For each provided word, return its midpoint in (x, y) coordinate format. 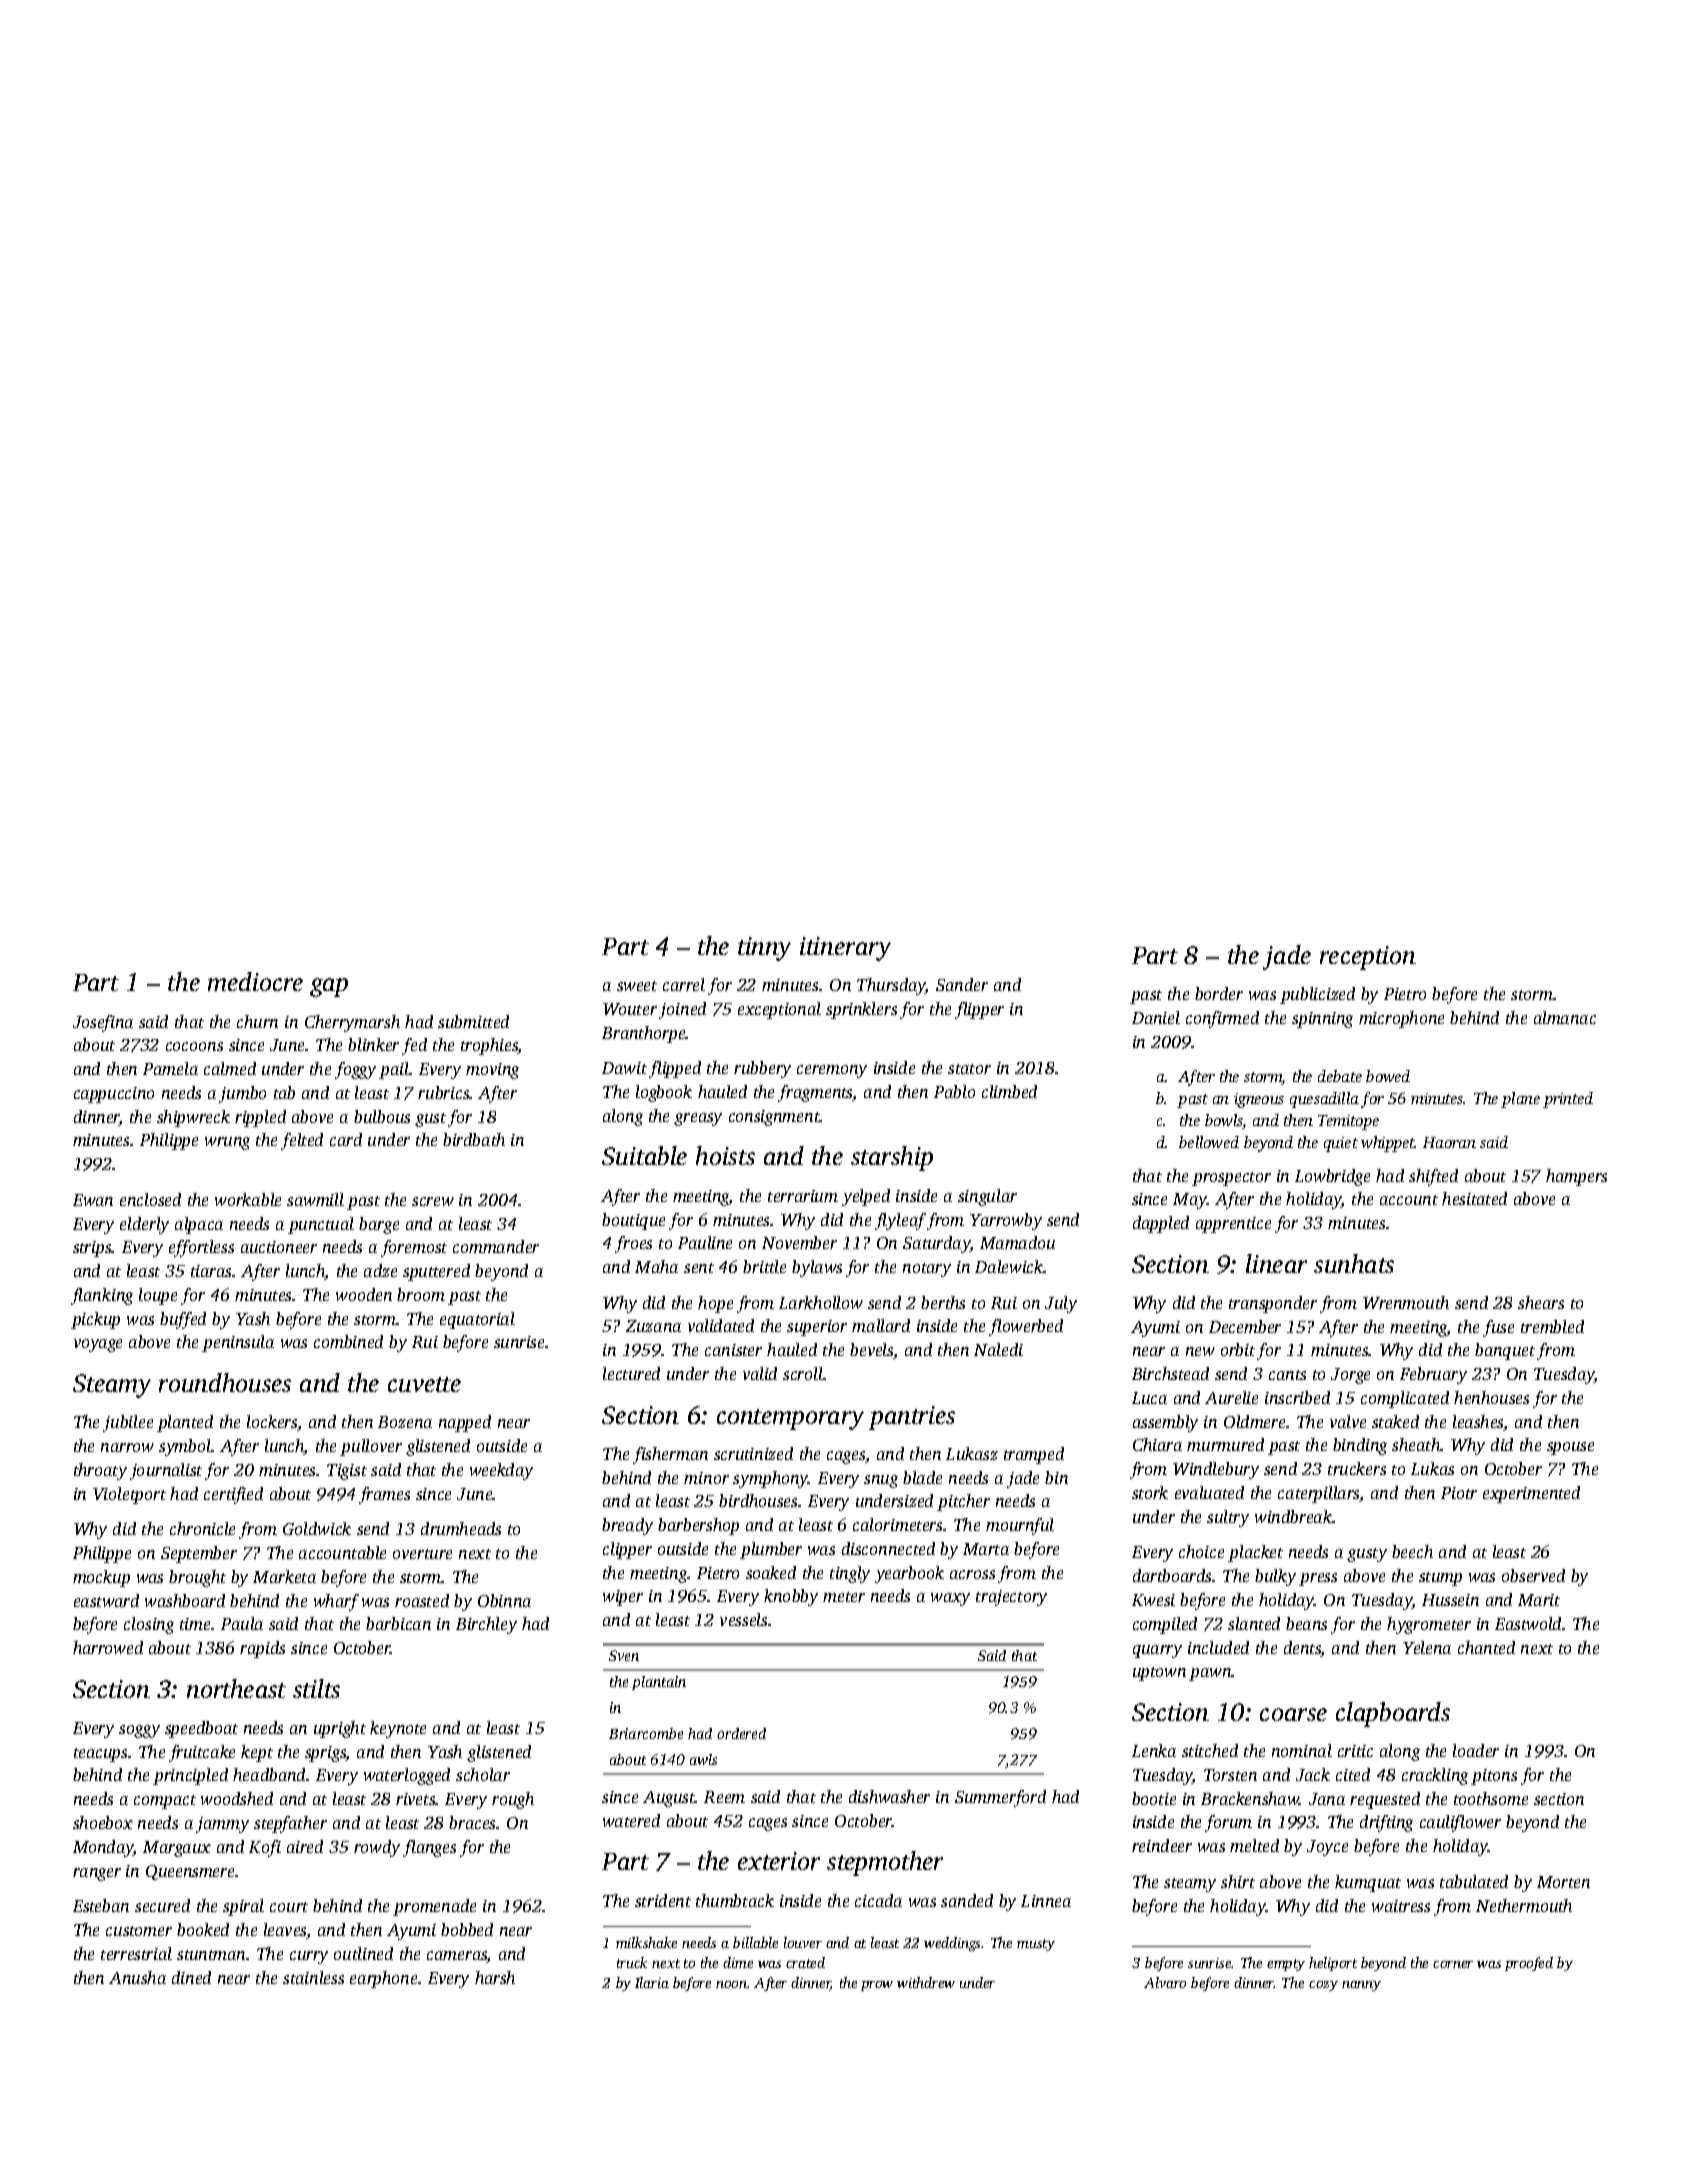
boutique (633, 1221)
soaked (771, 1572)
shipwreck (193, 1118)
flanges (429, 1848)
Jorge (1350, 1376)
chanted (1486, 1647)
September (199, 1554)
